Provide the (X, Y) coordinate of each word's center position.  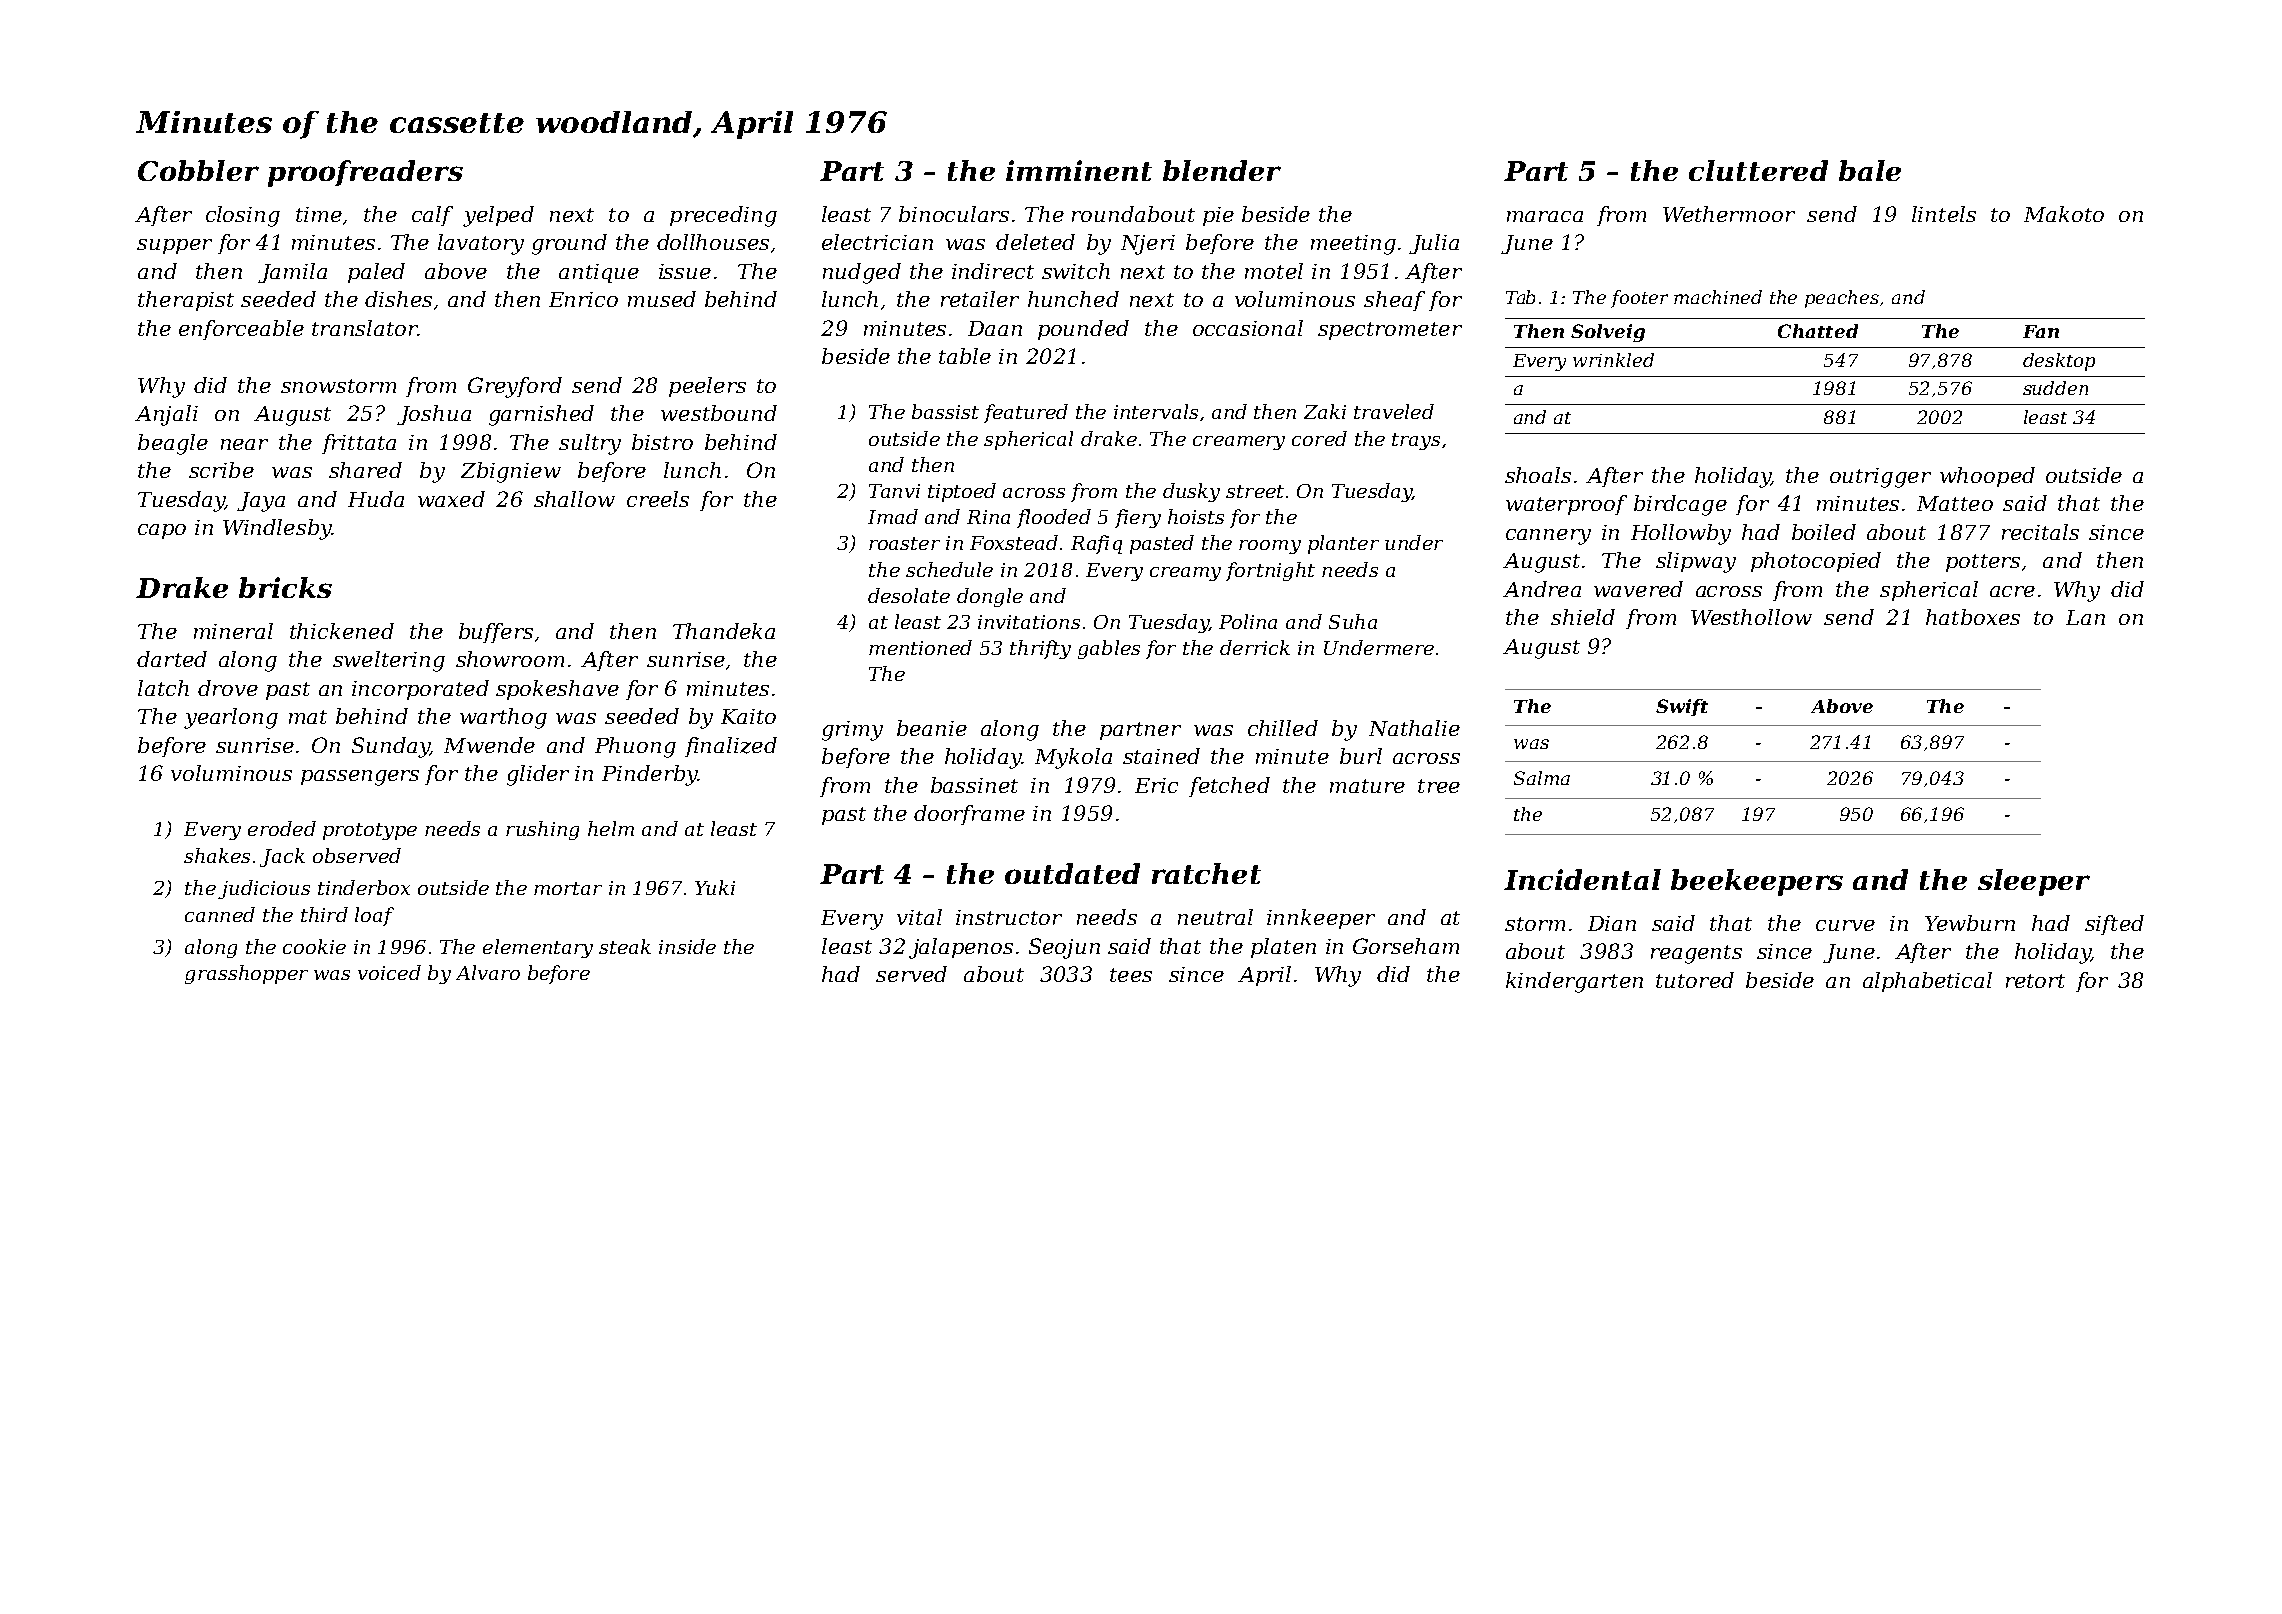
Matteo (1955, 503)
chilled (1283, 728)
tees (1131, 975)
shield (1583, 617)
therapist (186, 301)
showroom (510, 659)
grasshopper (246, 974)
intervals (1156, 411)
